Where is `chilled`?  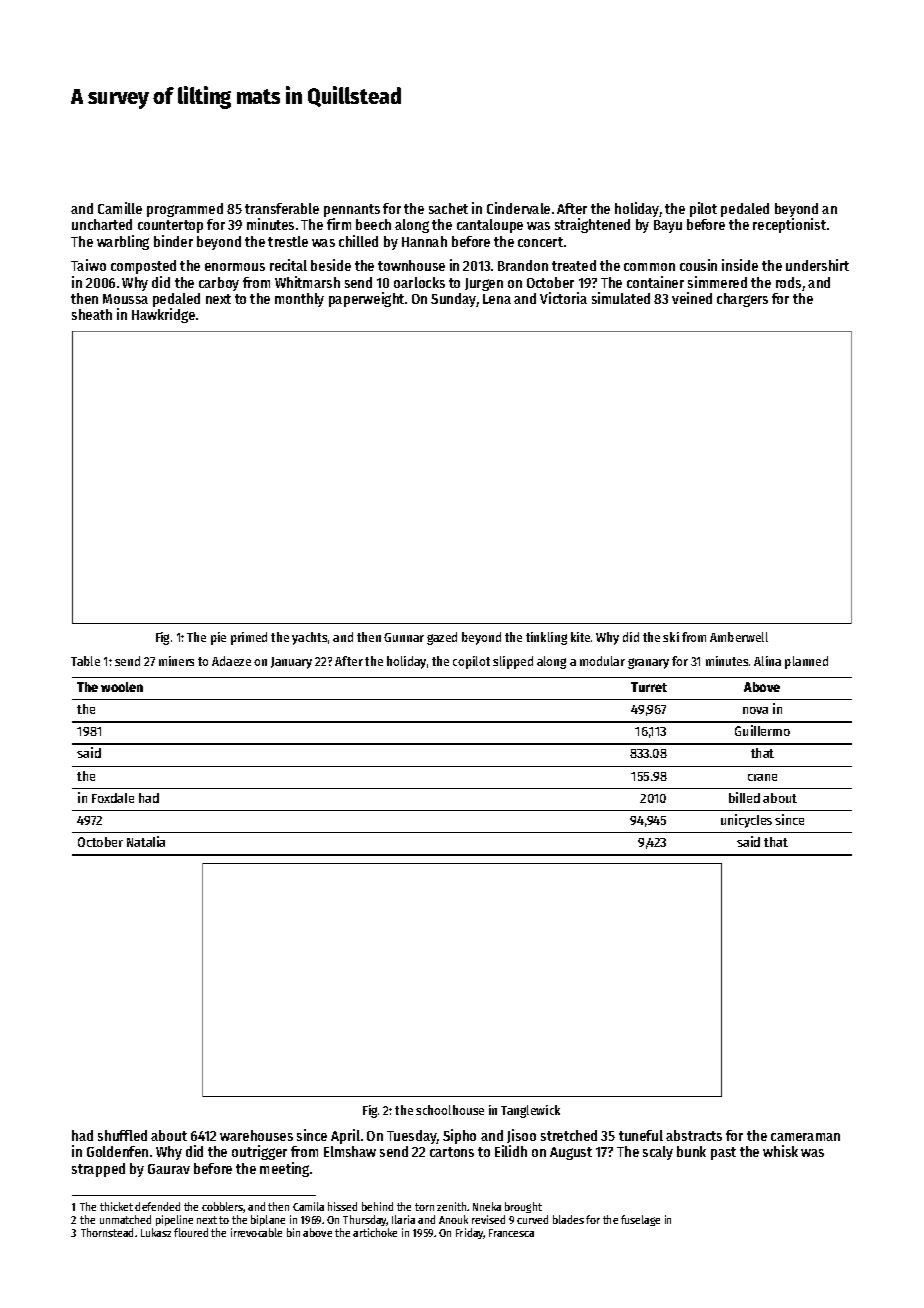
chilled is located at coordinates (358, 241).
